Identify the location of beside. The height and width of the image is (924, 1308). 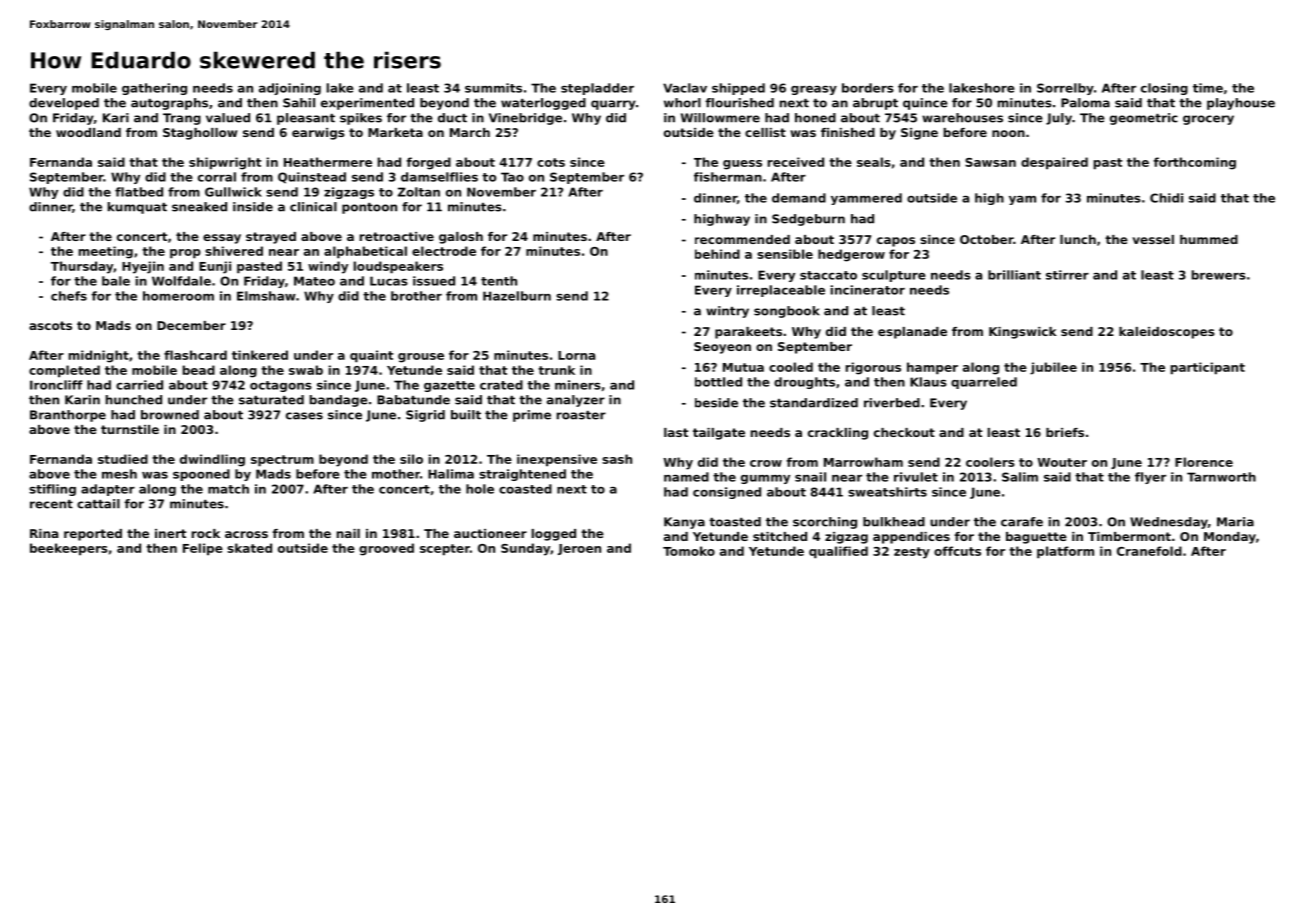
(716, 403).
